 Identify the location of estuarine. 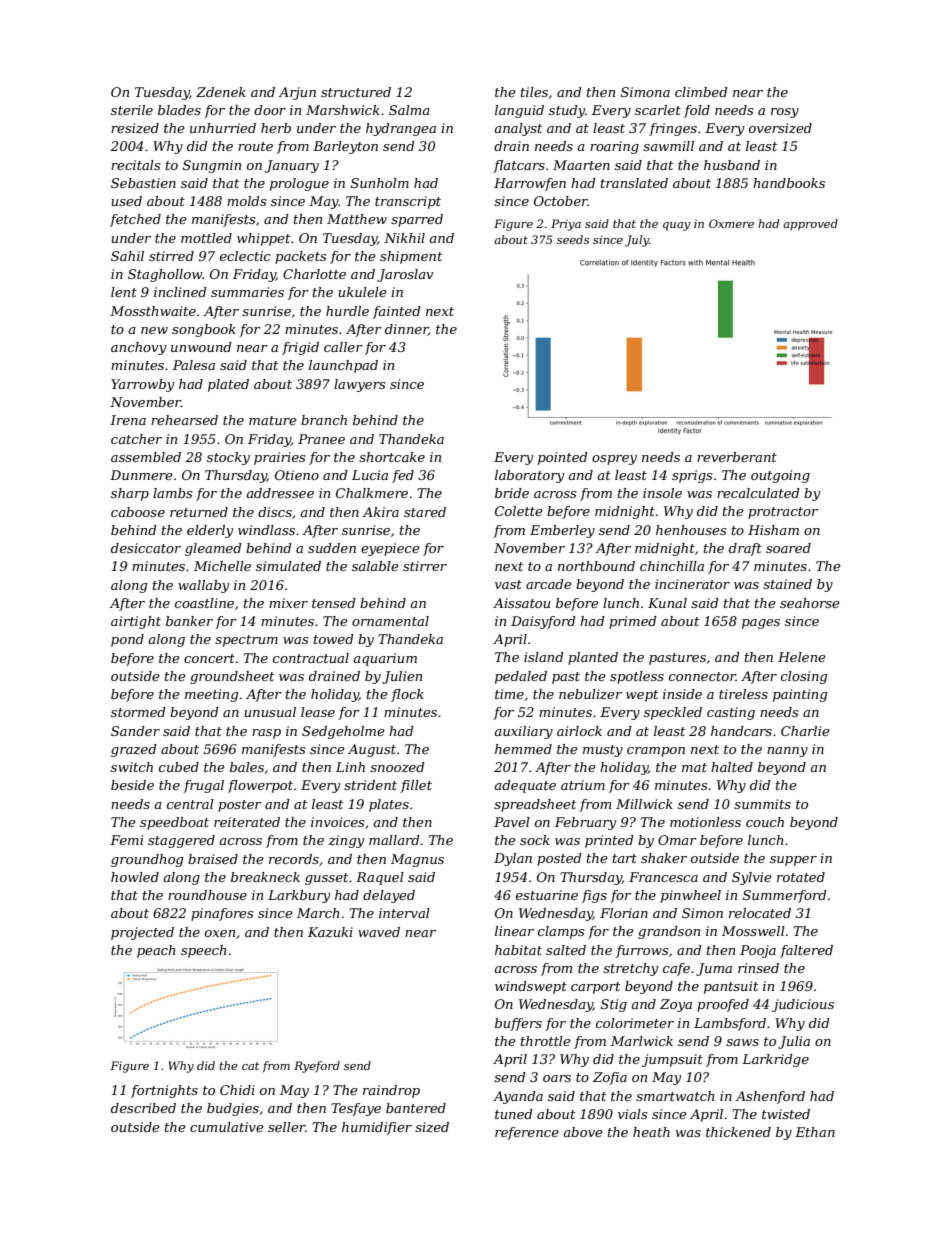
(547, 895).
